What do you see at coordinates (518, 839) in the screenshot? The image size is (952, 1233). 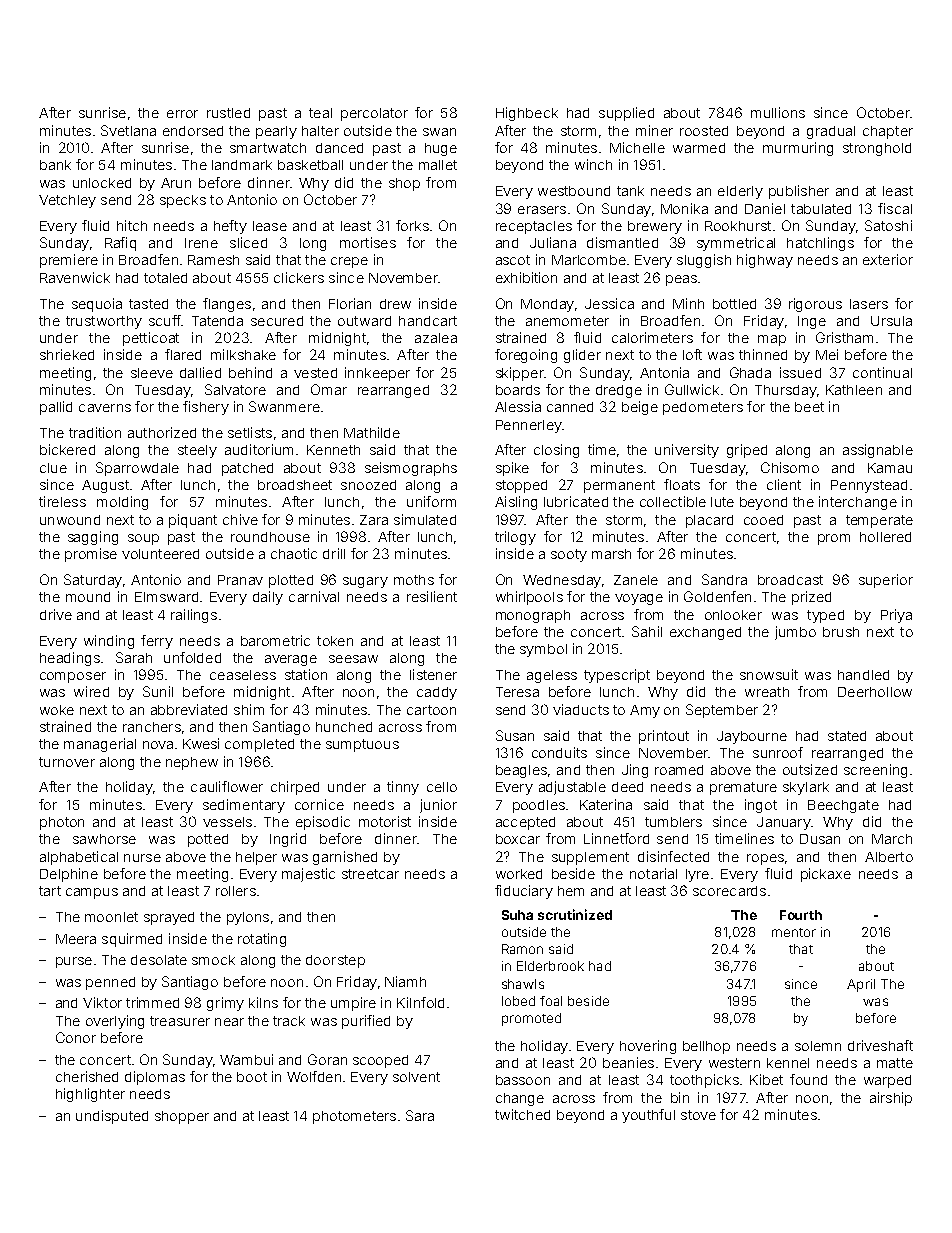 I see `boxcar` at bounding box center [518, 839].
